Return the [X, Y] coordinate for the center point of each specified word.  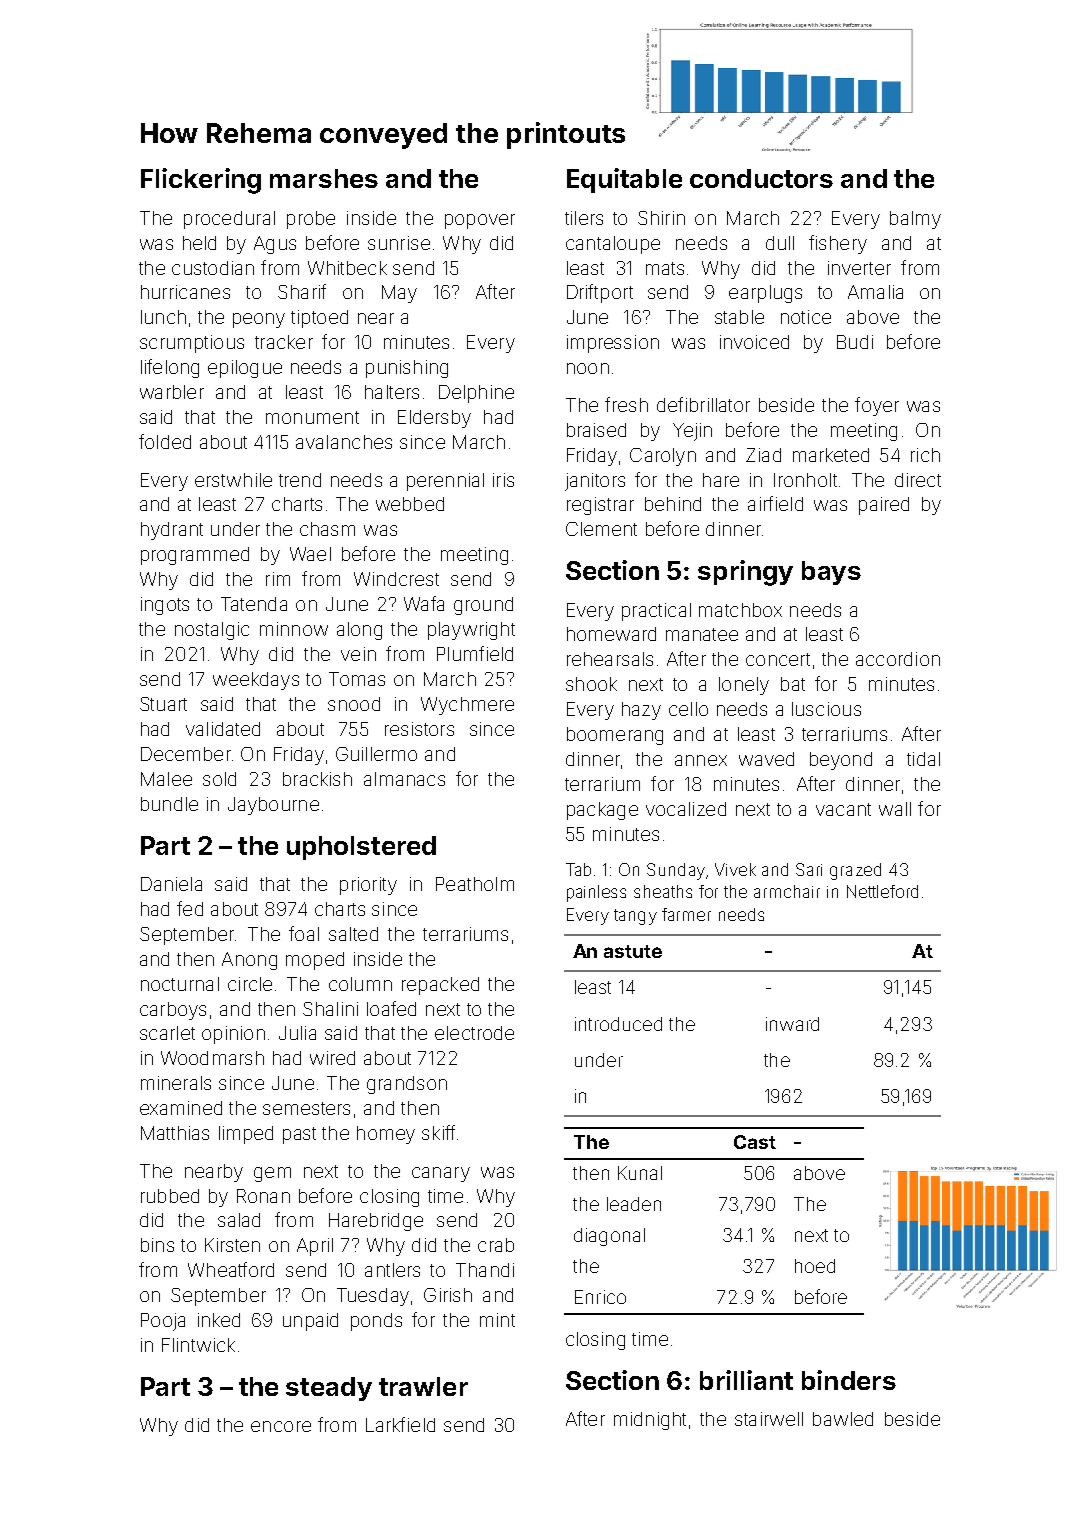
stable [739, 317]
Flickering [201, 181]
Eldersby [434, 419]
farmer [686, 914]
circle [250, 984]
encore [281, 1426]
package [602, 811]
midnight [650, 1421]
